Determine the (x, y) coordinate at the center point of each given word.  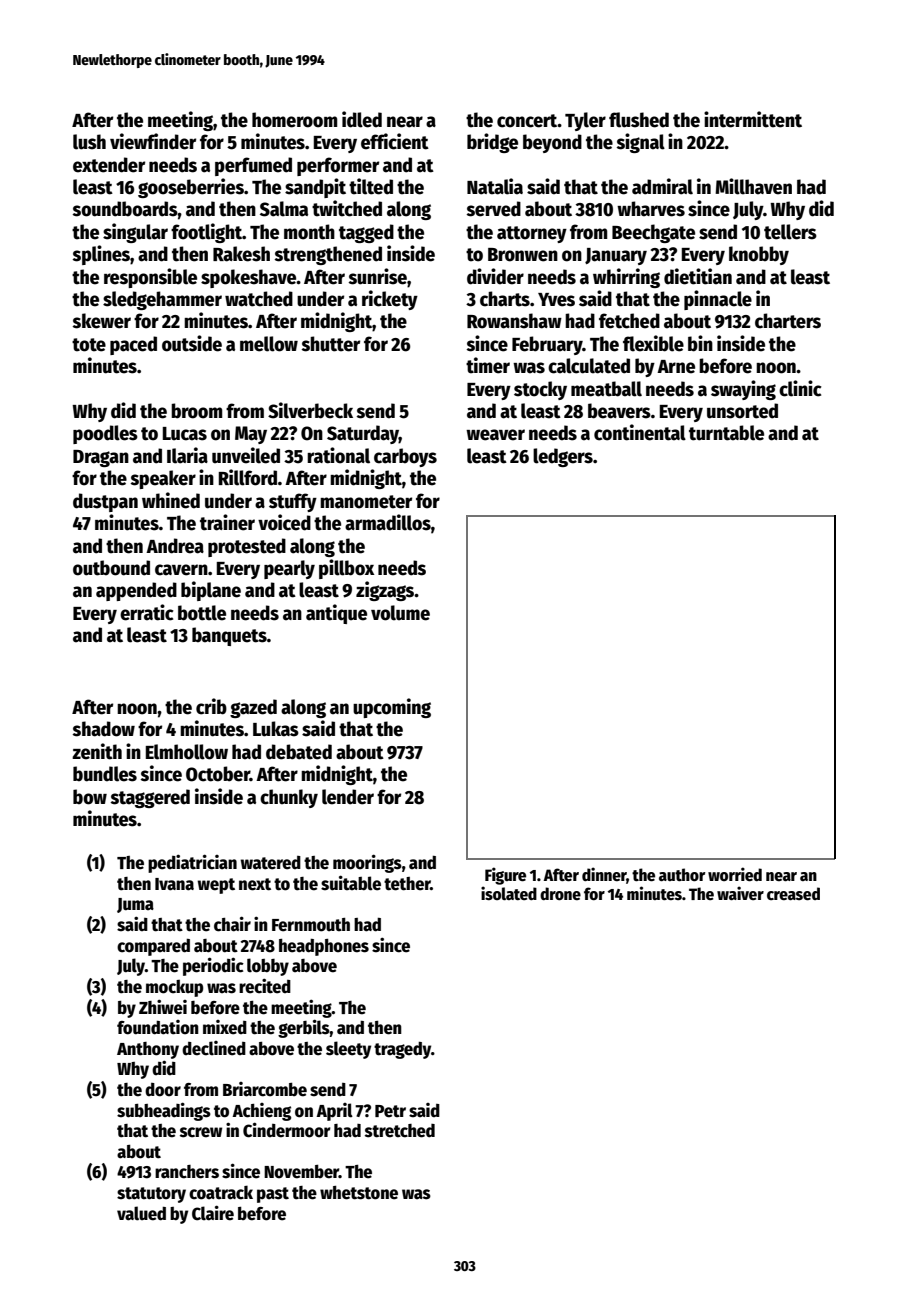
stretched (400, 1131)
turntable (726, 433)
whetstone (359, 1193)
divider (495, 276)
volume (400, 613)
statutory (151, 1195)
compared (153, 947)
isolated (509, 893)
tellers (790, 232)
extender (109, 165)
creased (793, 894)
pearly (289, 569)
